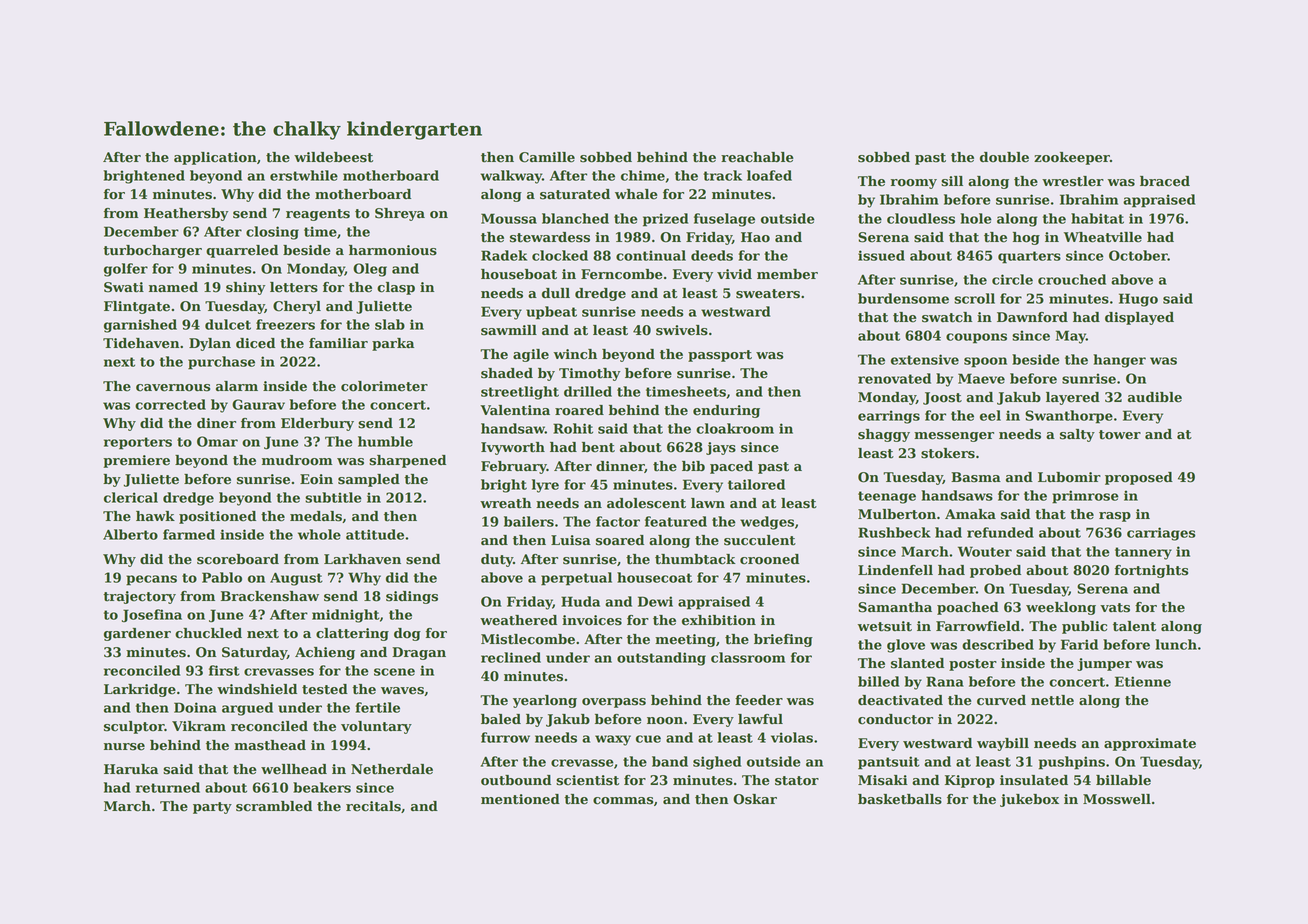  What do you see at coordinates (760, 540) in the screenshot?
I see `succulent` at bounding box center [760, 540].
